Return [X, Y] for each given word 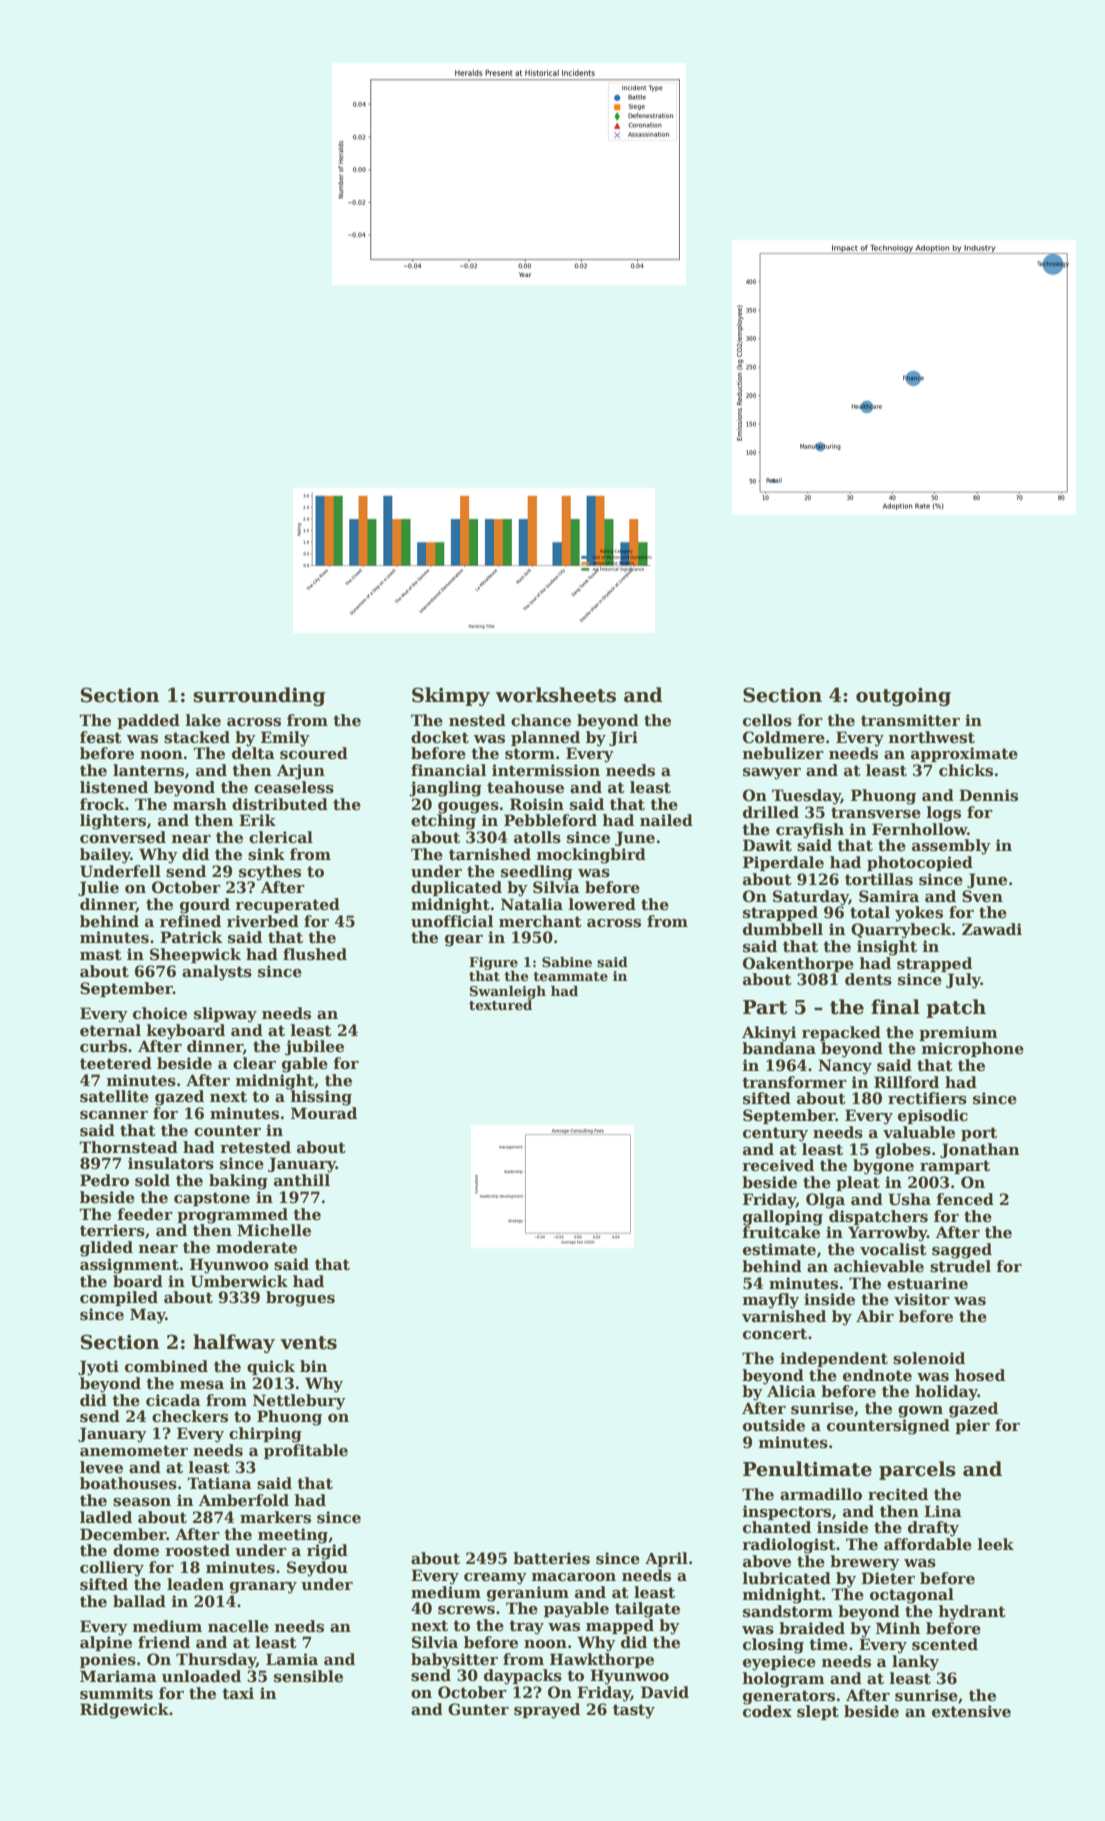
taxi [238, 1693]
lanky [915, 1663]
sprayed [547, 1711]
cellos [767, 720]
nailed [666, 820]
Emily [285, 739]
